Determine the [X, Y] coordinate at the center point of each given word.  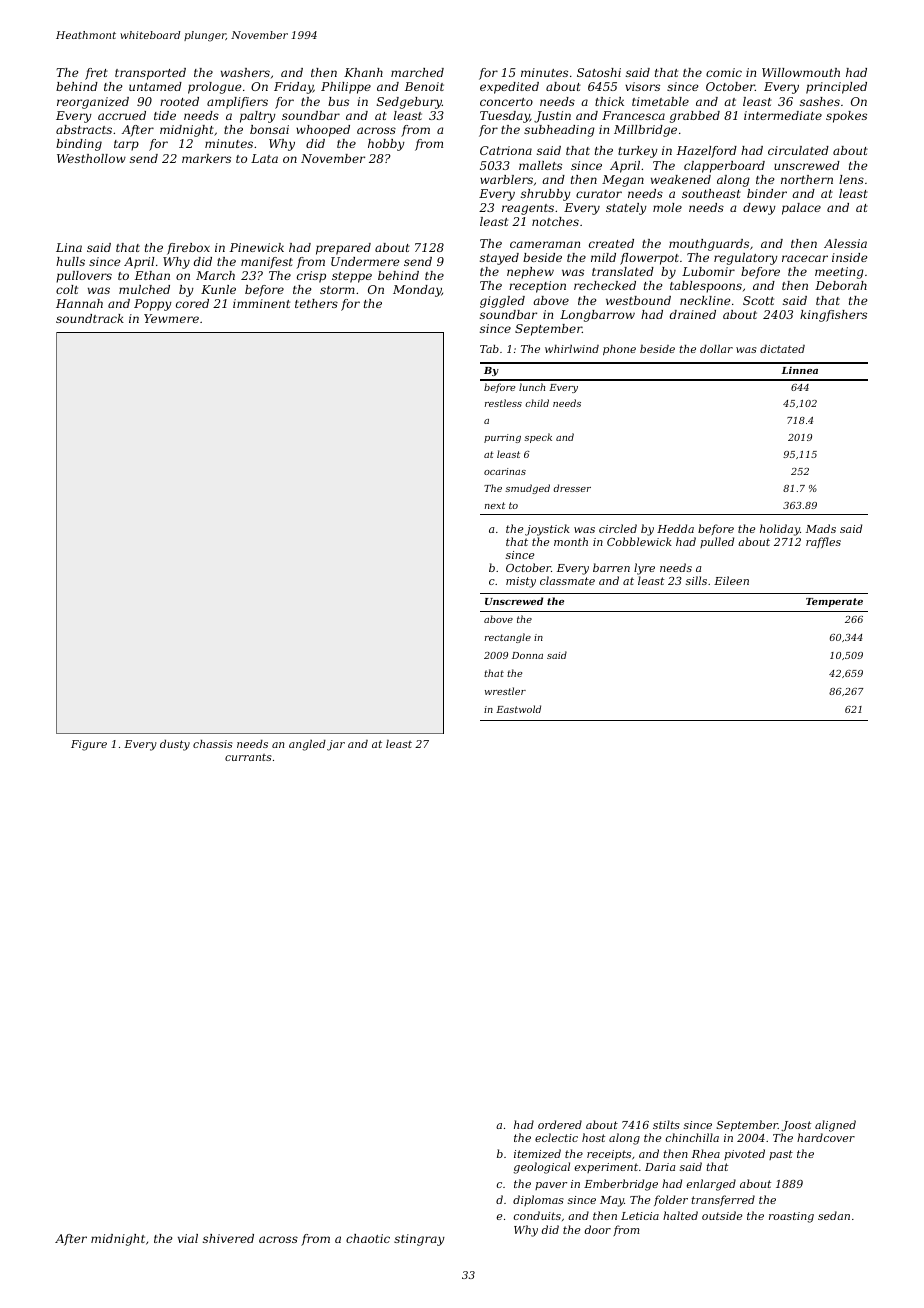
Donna [527, 655]
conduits [537, 1215]
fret [96, 74]
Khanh [363, 72]
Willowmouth [801, 72]
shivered [228, 1238]
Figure [89, 745]
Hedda [675, 528]
